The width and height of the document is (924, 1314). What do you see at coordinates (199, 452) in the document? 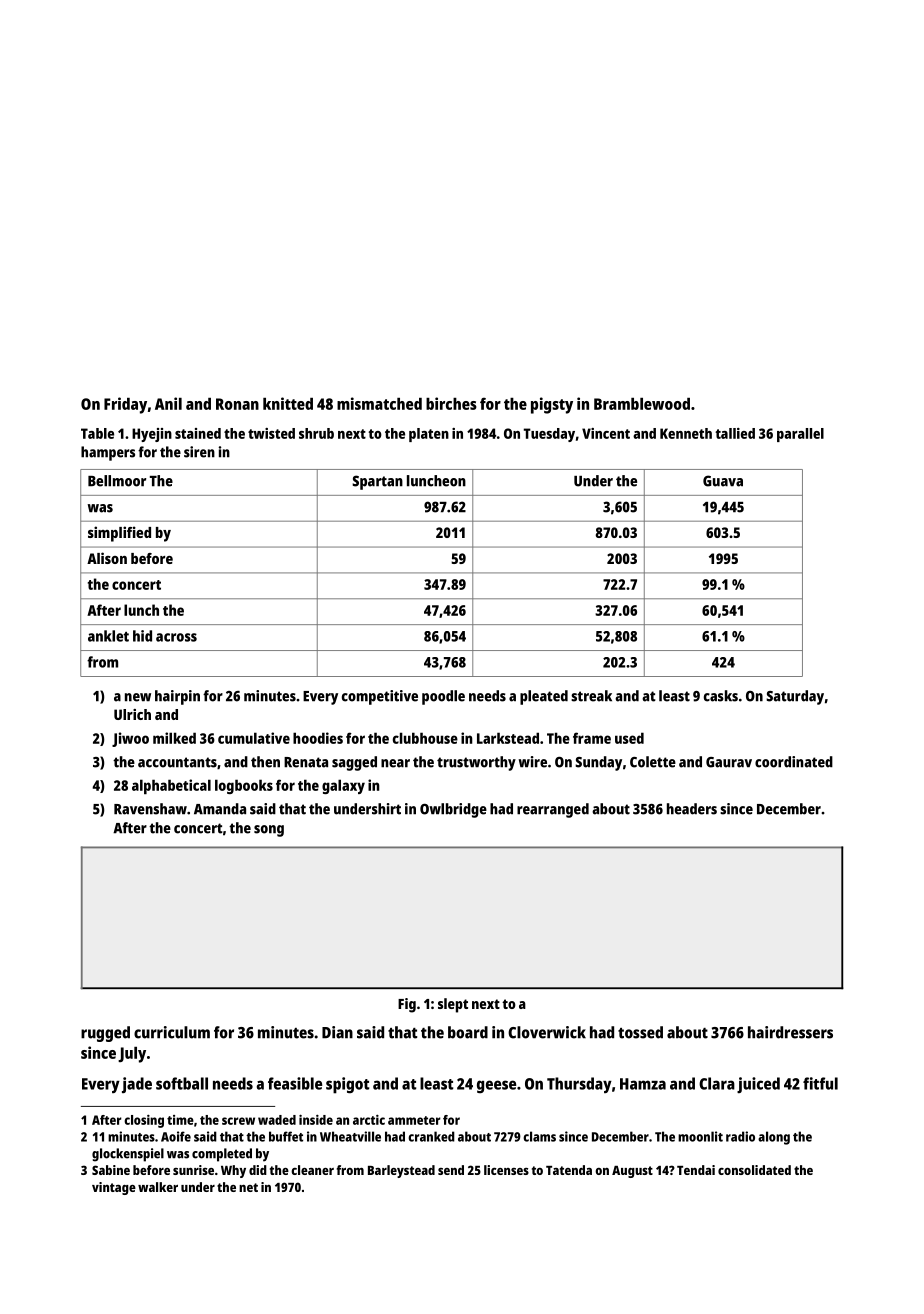
I see `siren` at bounding box center [199, 452].
